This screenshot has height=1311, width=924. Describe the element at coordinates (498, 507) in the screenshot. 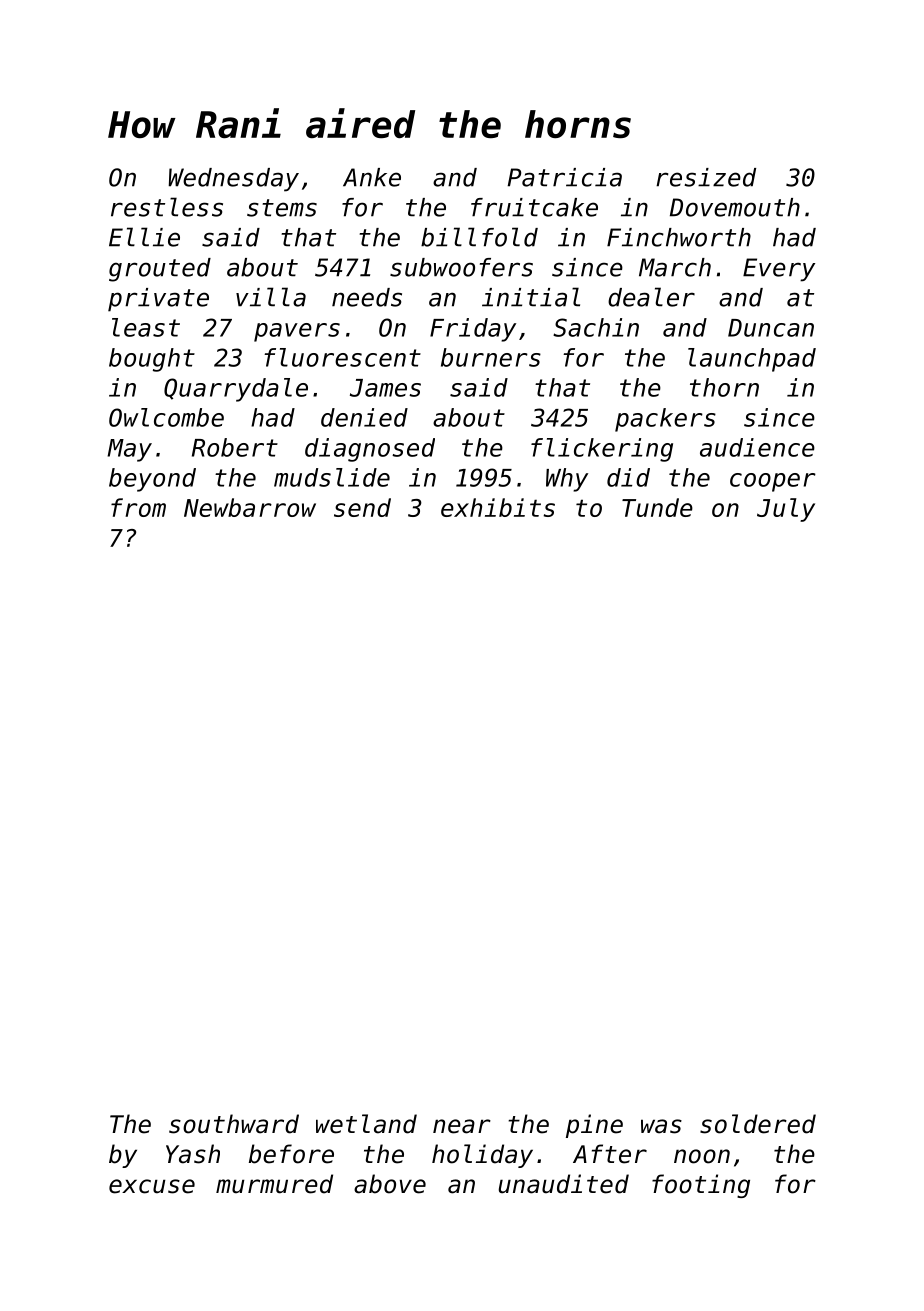

I see `exhibits` at that location.
